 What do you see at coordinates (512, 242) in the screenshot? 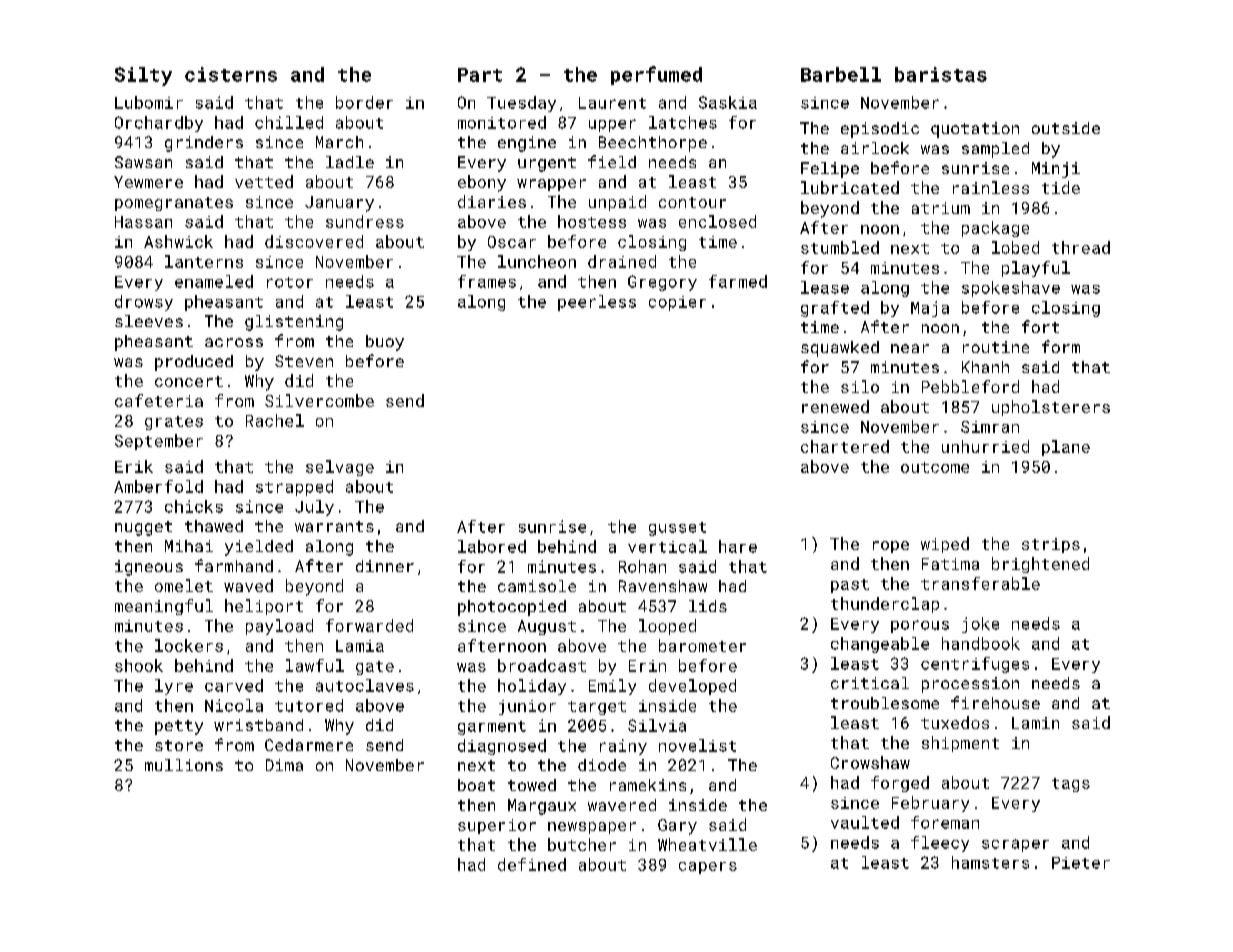
I see `Oscar` at bounding box center [512, 242].
